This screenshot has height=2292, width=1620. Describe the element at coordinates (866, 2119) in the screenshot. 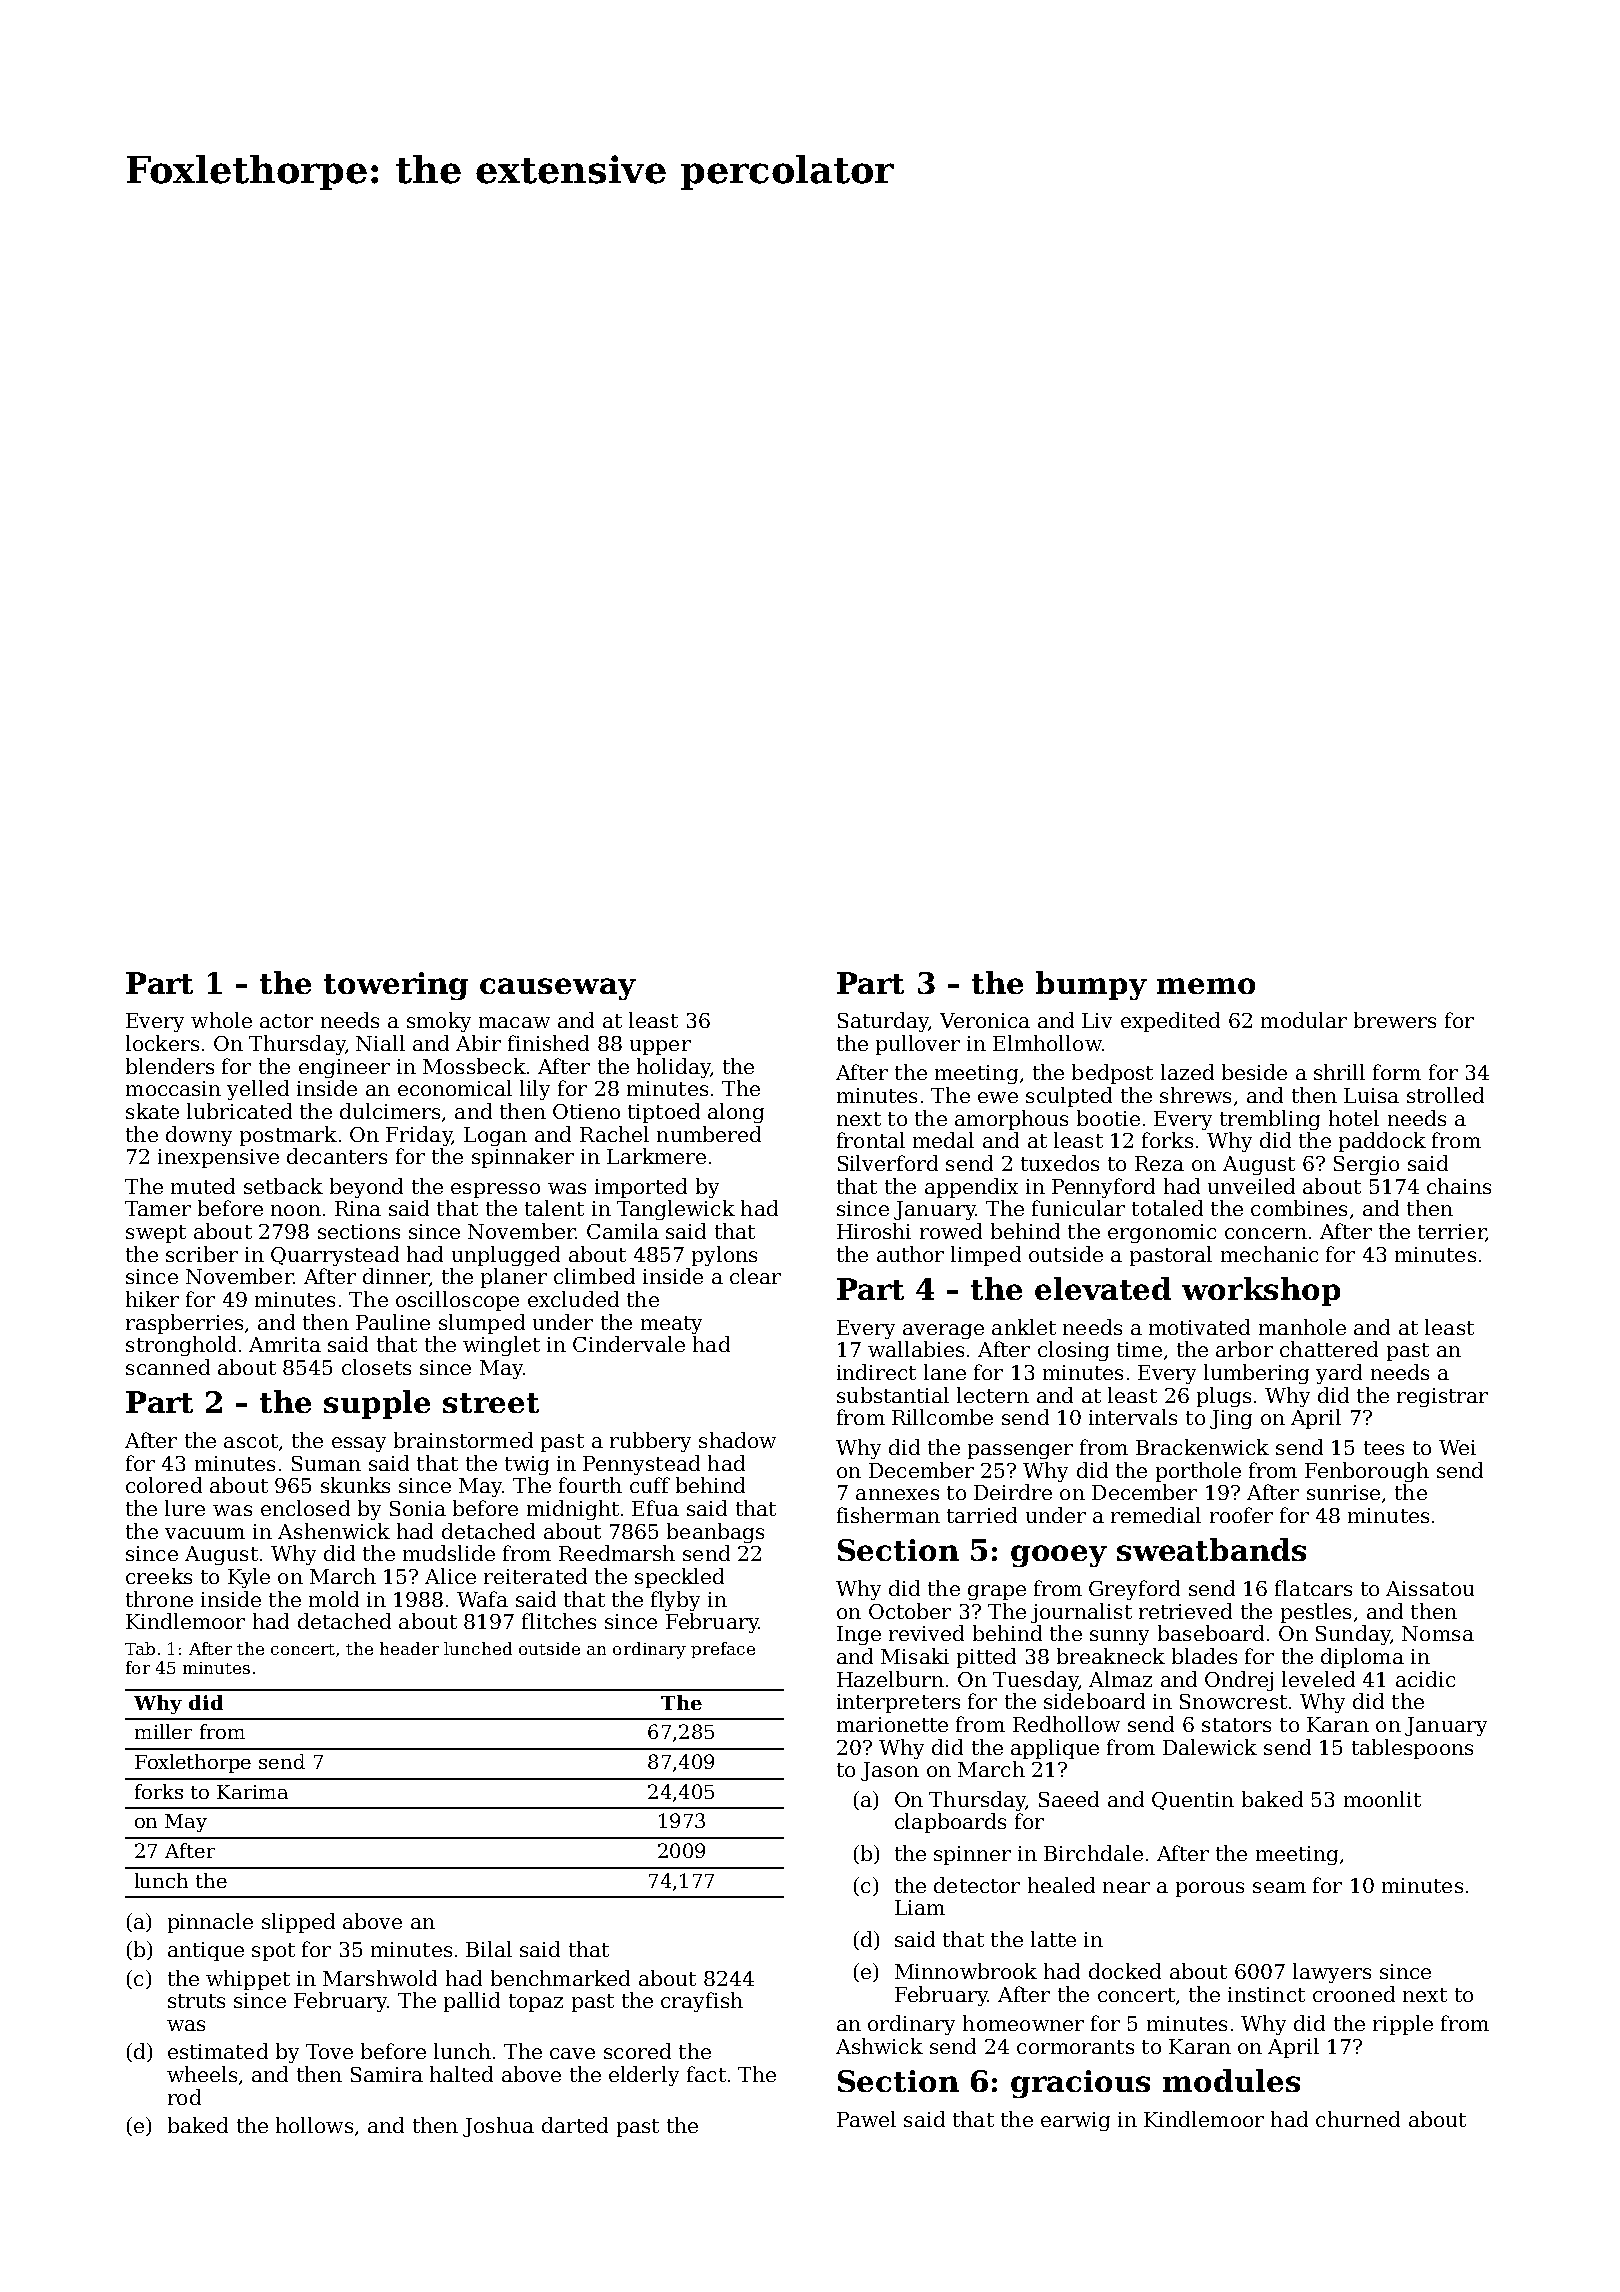

I see `Pawel` at that location.
